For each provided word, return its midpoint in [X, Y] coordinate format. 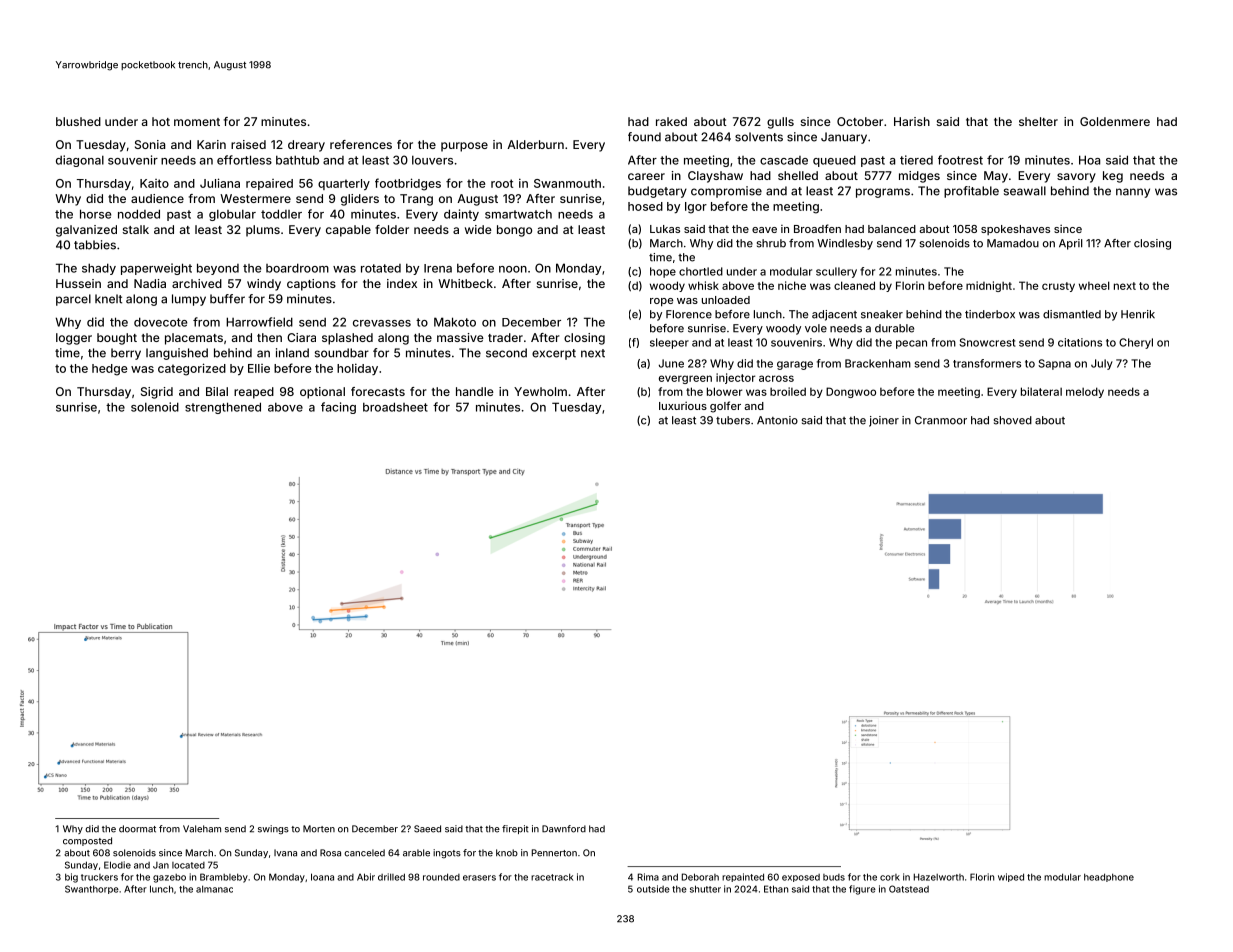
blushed [78, 121]
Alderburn [535, 144]
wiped [1011, 877]
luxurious [683, 406]
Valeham [202, 829]
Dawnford [564, 829]
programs [883, 193]
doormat [137, 829]
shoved [1013, 420]
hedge [109, 370]
